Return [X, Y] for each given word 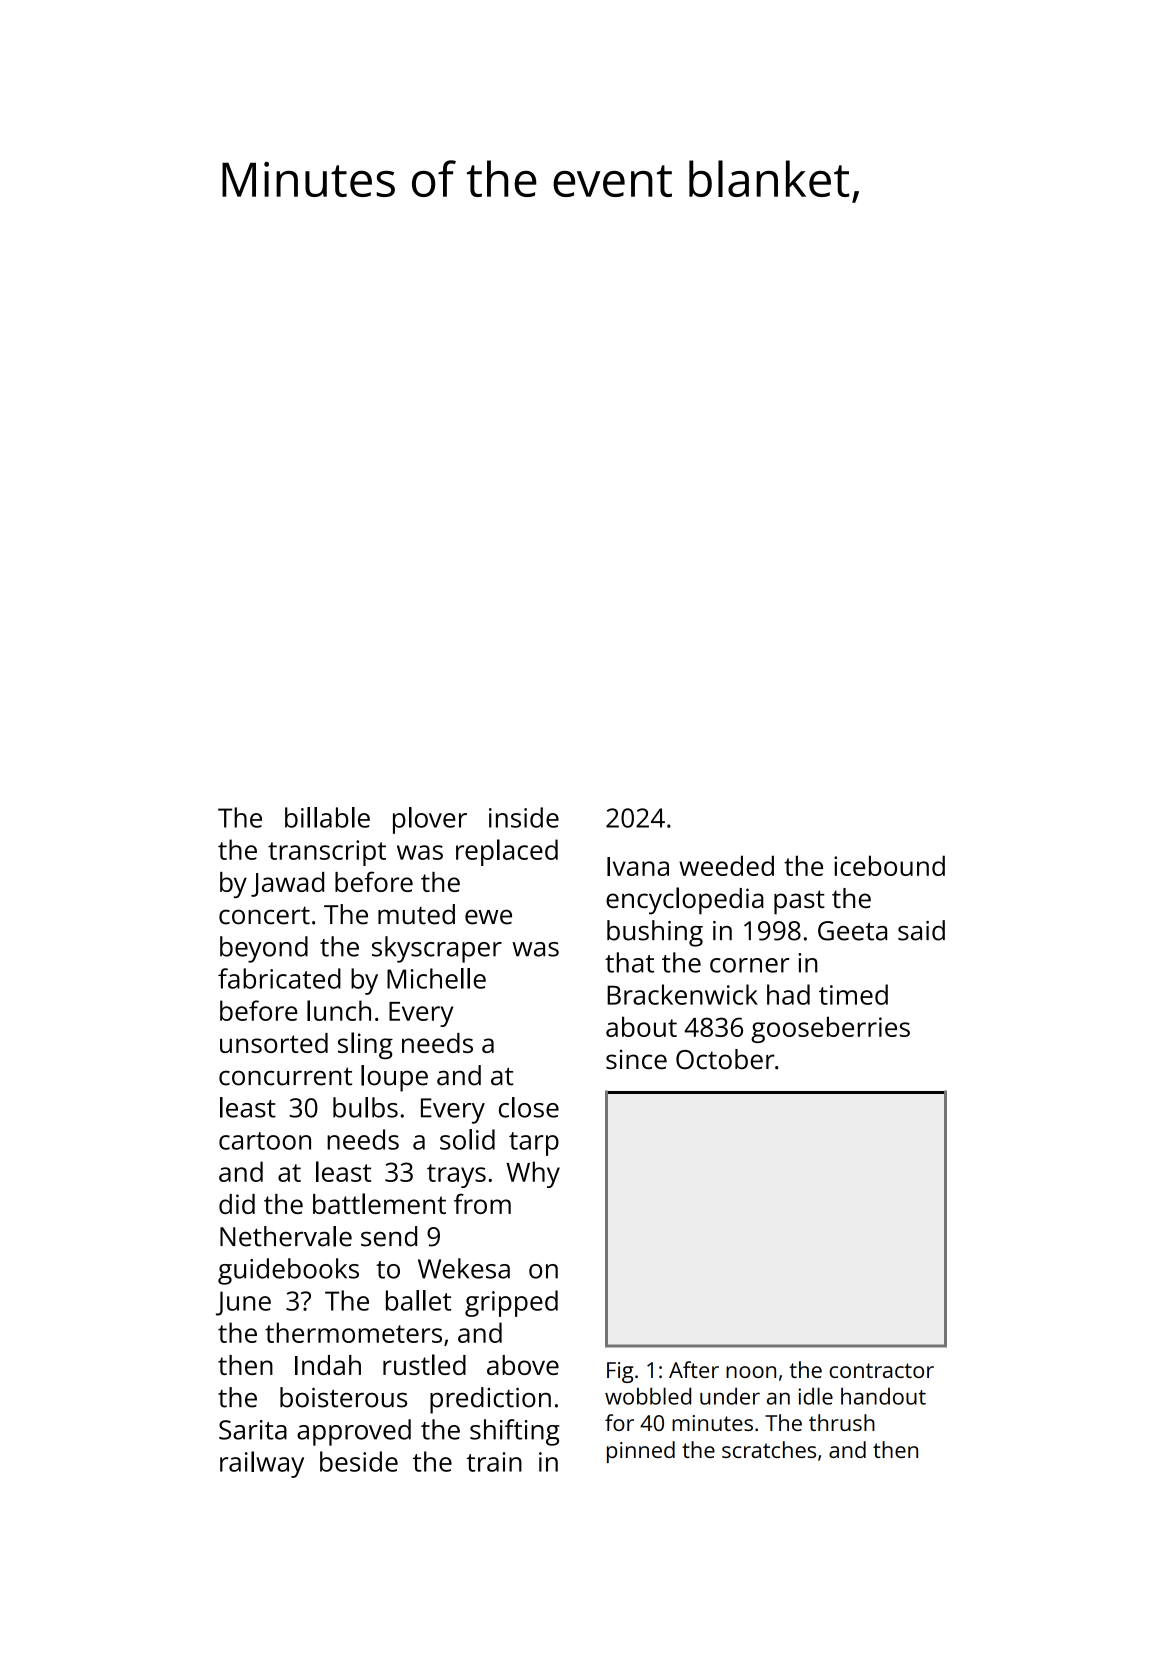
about [641, 1026]
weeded [726, 865]
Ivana [638, 866]
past [799, 902]
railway [262, 1464]
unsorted [274, 1043]
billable [327, 817]
